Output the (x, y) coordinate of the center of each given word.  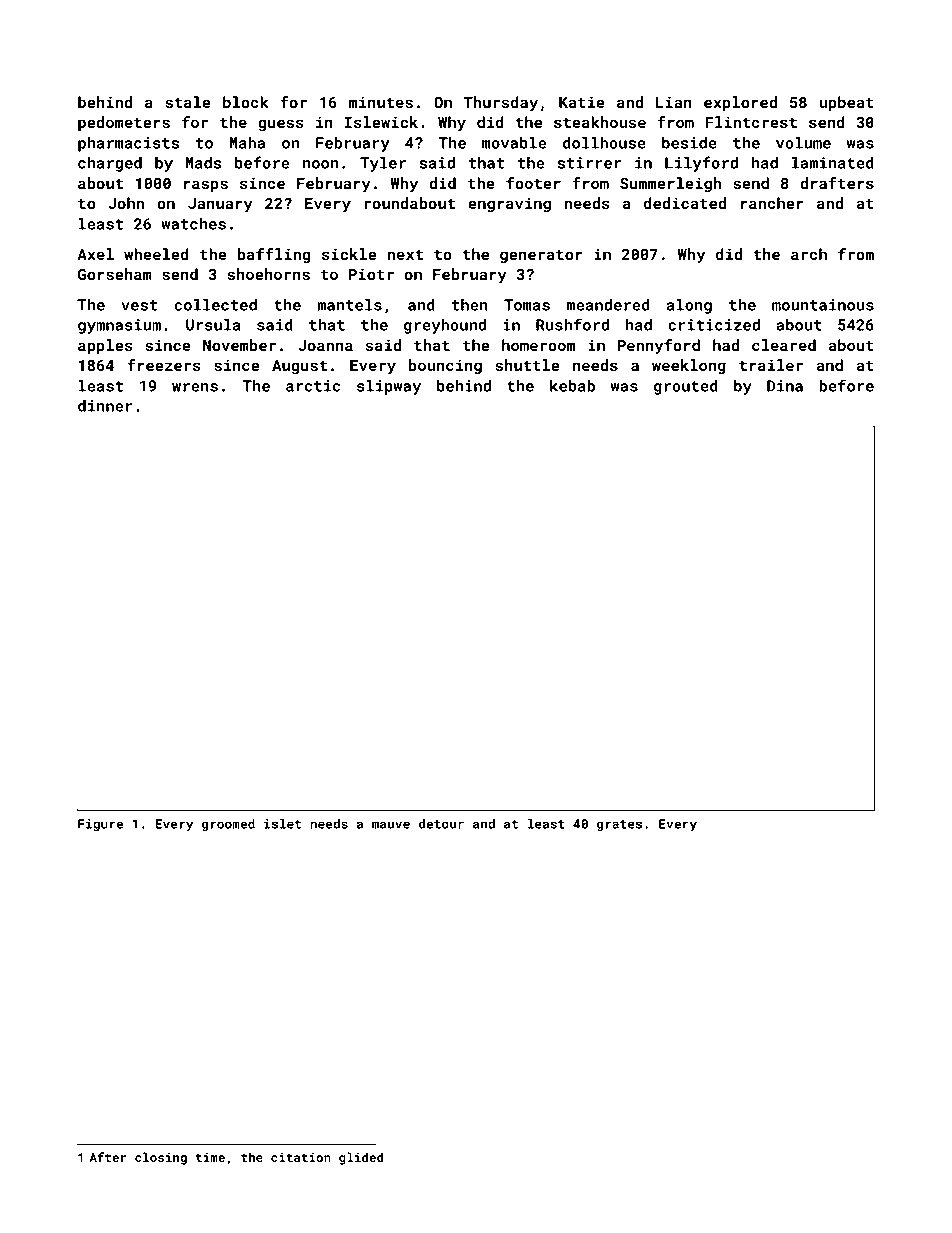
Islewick (381, 122)
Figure (100, 825)
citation (301, 1157)
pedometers (124, 123)
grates (619, 825)
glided (361, 1158)
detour (441, 824)
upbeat (846, 103)
